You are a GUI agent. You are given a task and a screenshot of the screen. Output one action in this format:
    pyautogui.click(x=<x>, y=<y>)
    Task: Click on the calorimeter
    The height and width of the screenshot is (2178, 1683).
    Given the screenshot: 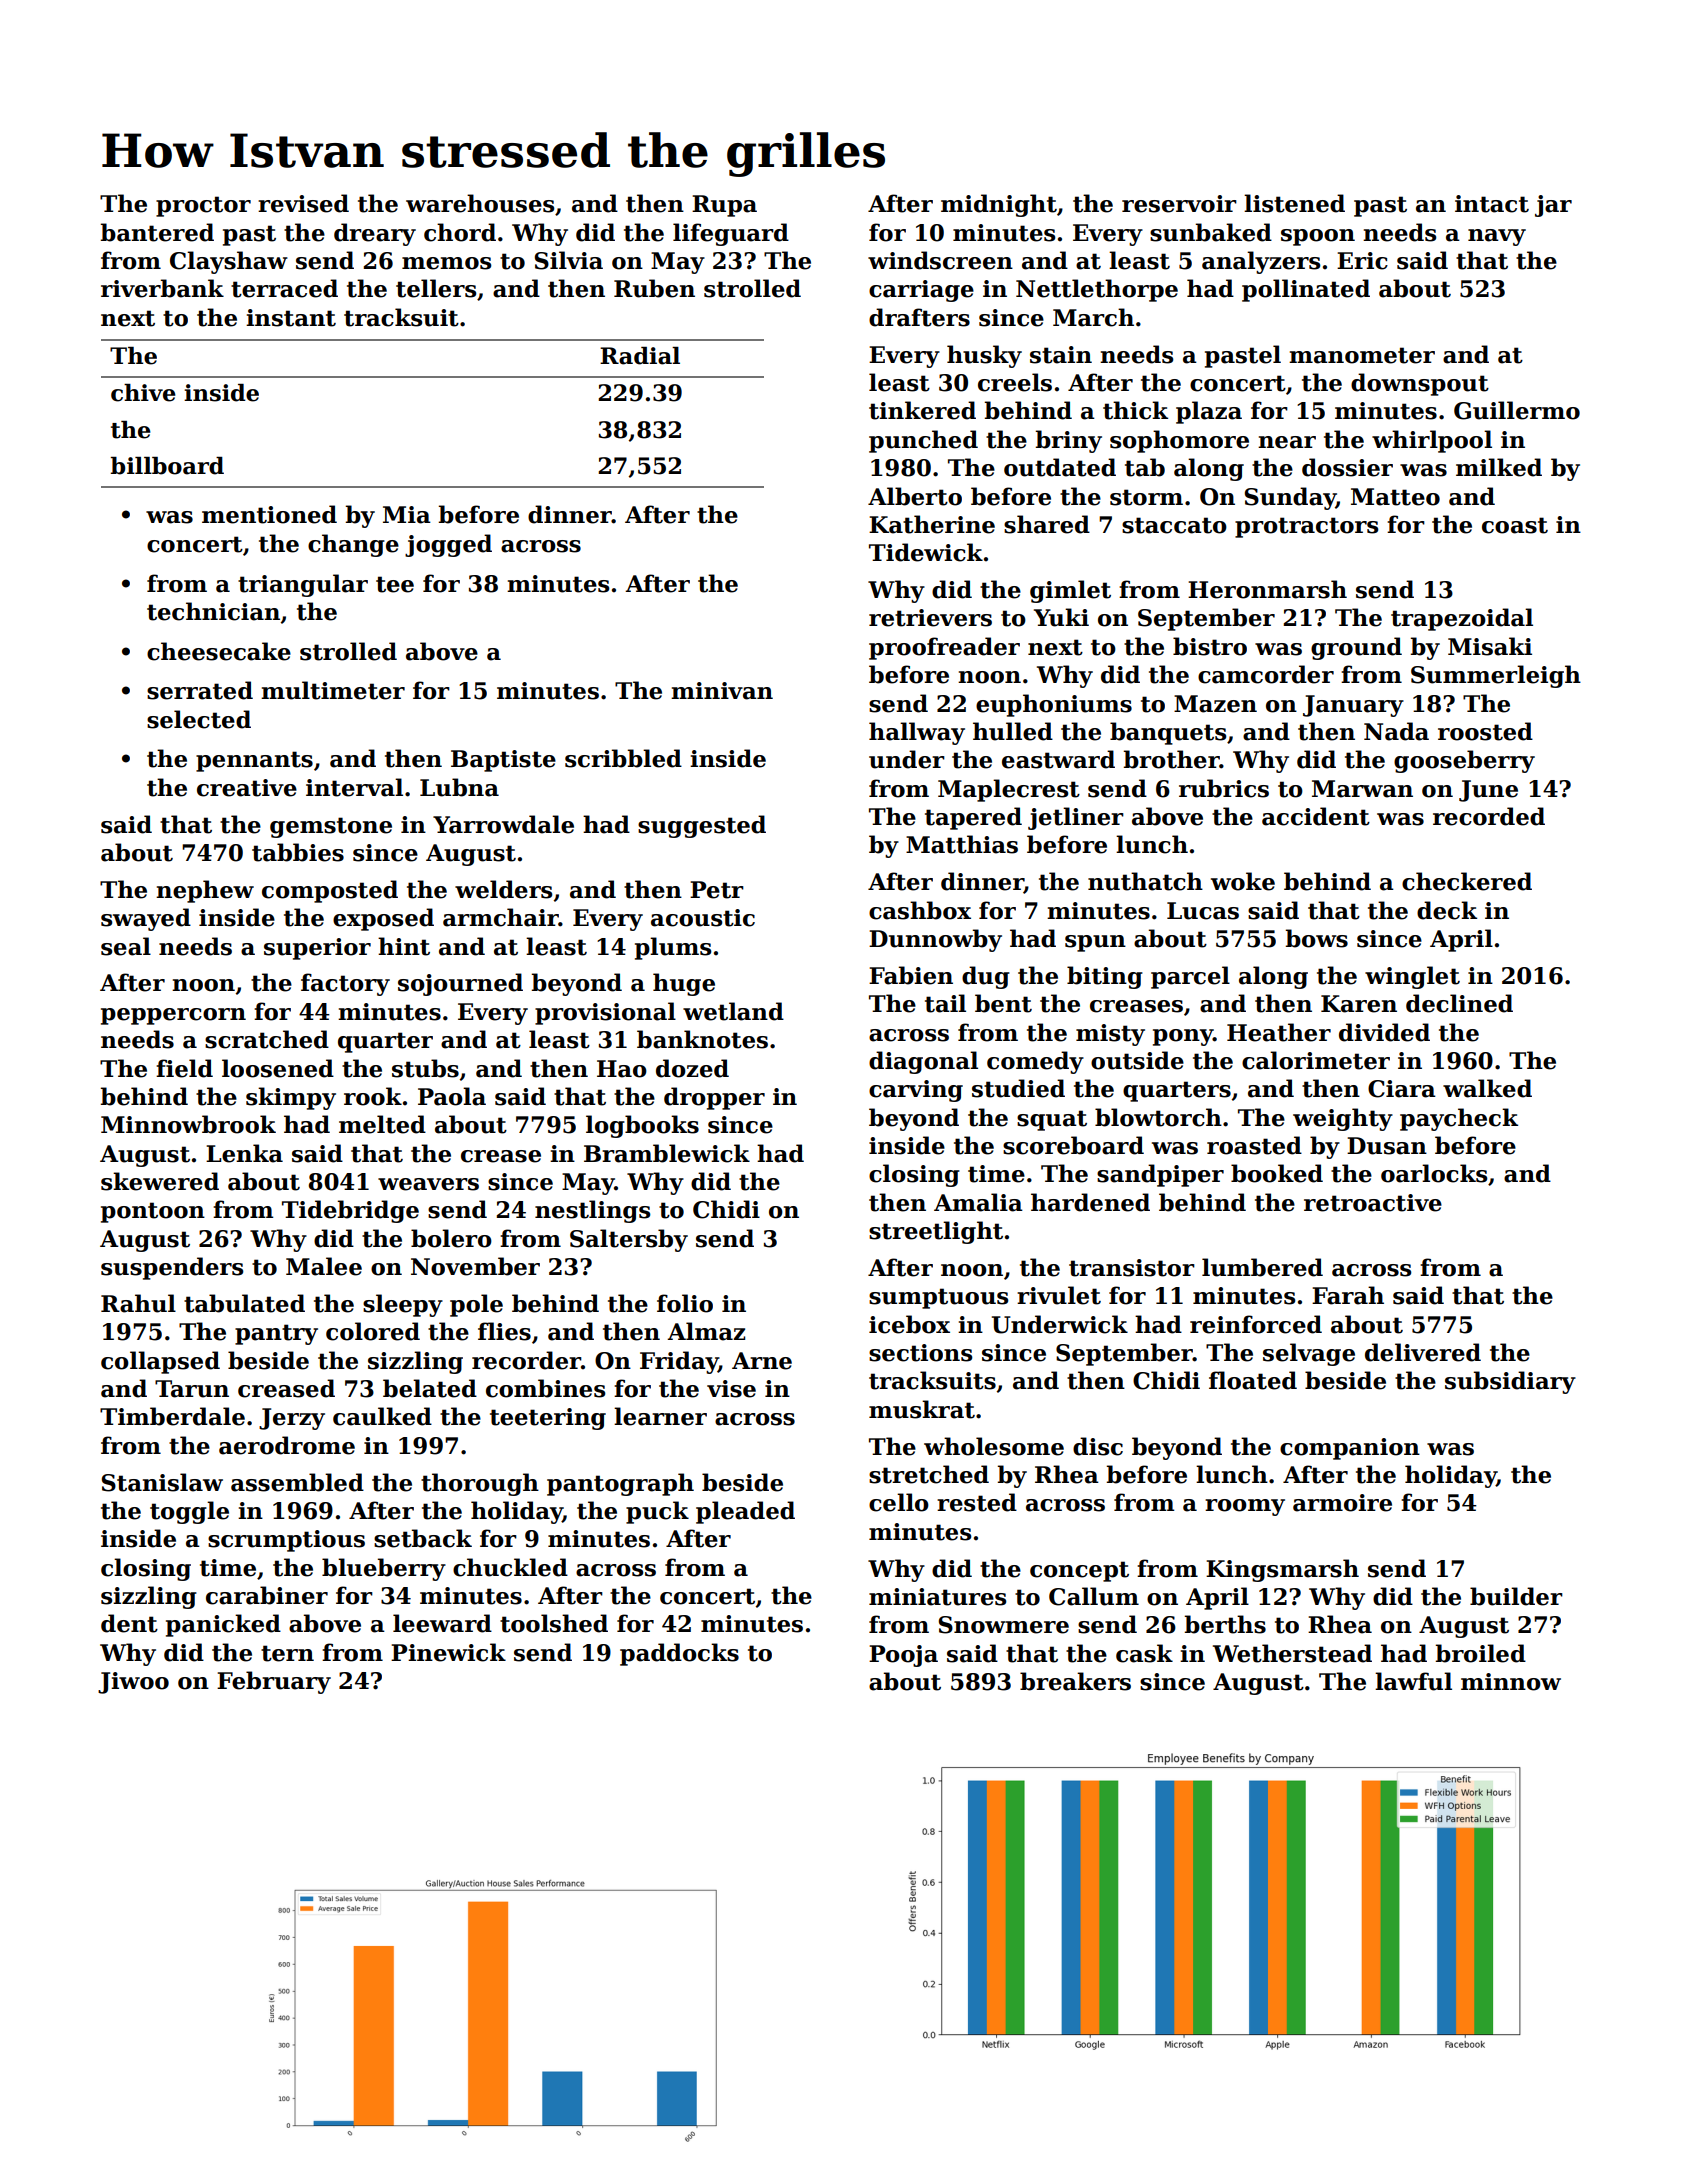 What is the action you would take?
    pyautogui.click(x=1316, y=1060)
